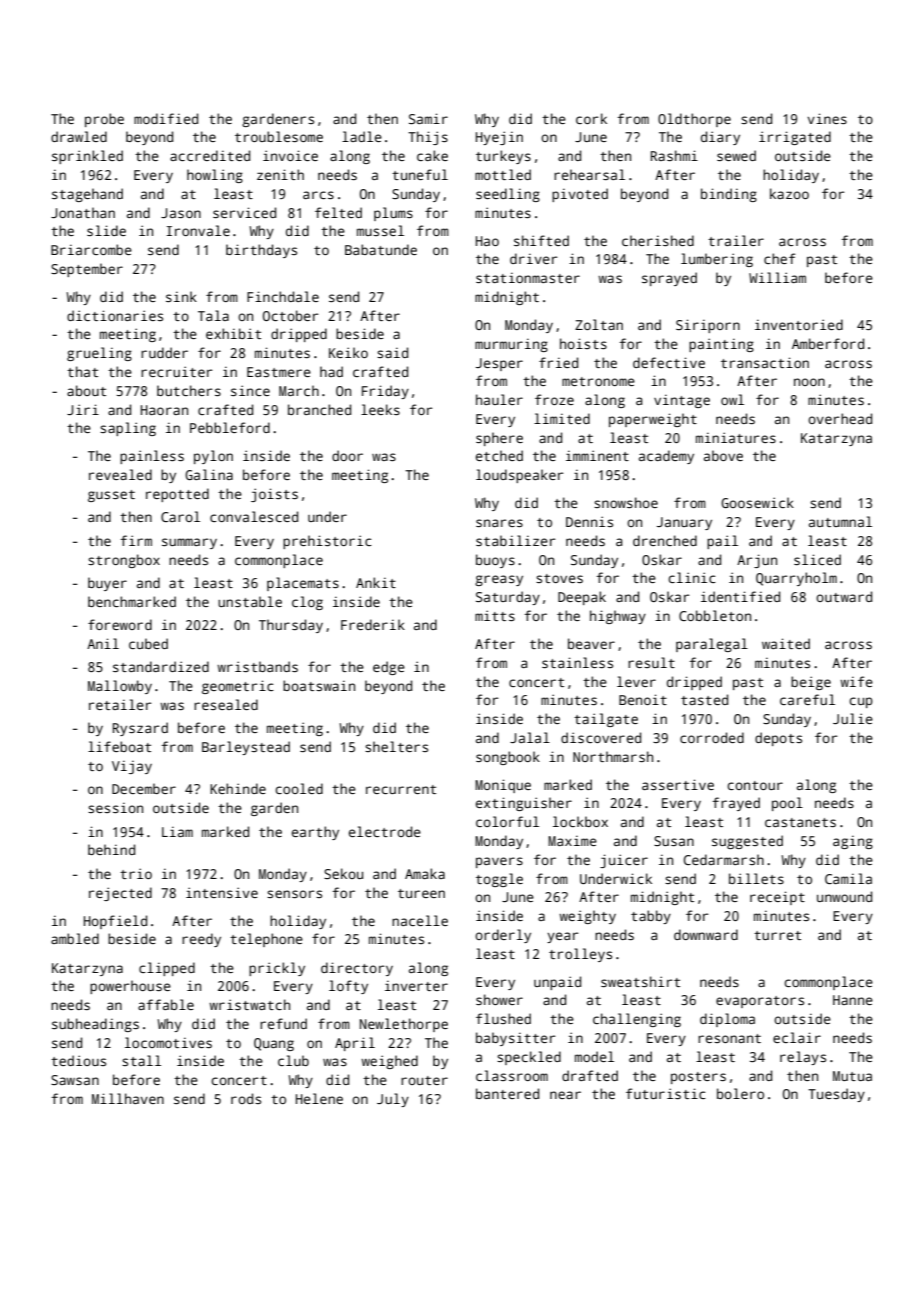 The image size is (924, 1308). What do you see at coordinates (499, 138) in the document?
I see `Hyejin` at bounding box center [499, 138].
